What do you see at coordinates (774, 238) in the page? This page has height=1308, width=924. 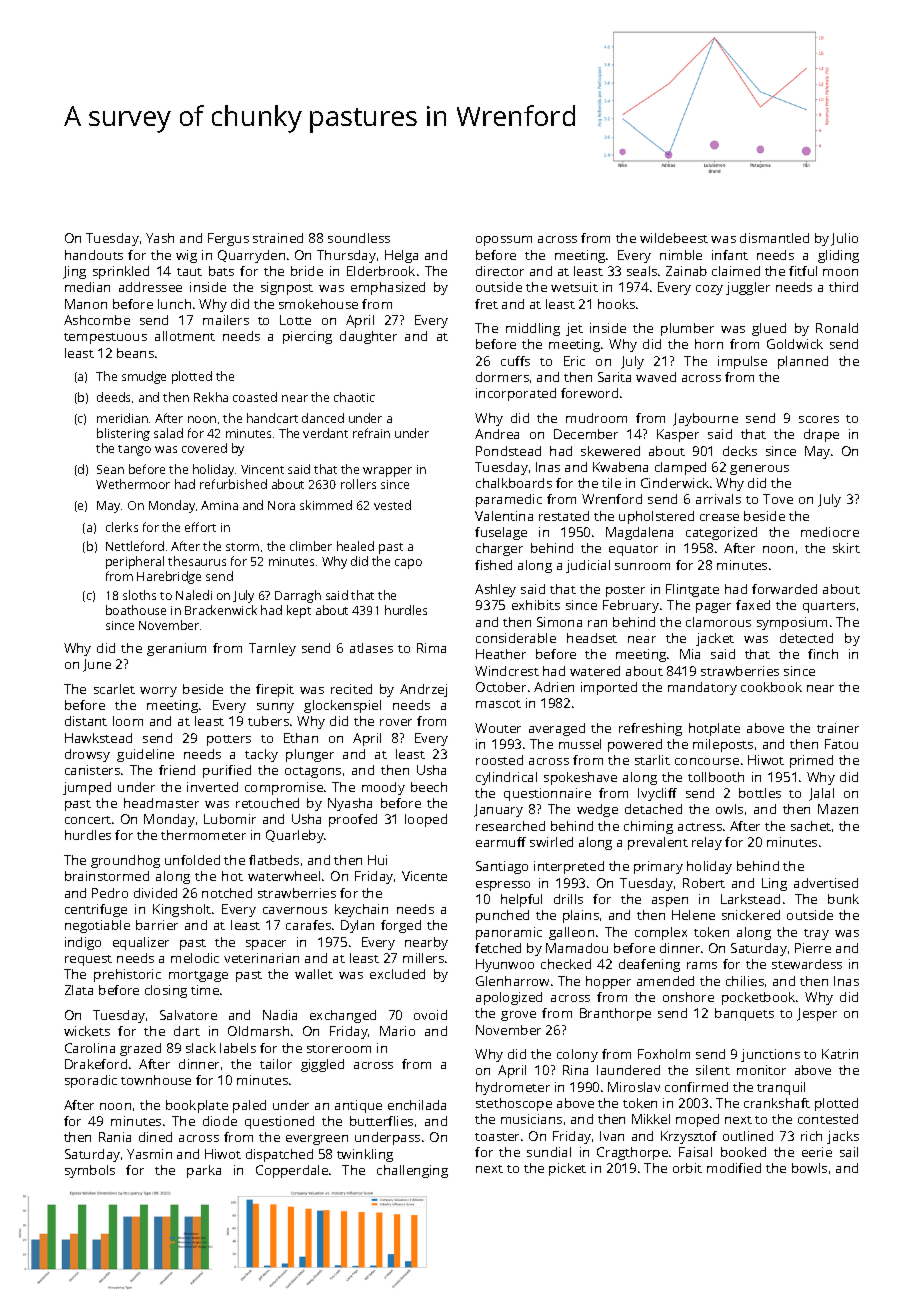 I see `dismantled` at bounding box center [774, 238].
